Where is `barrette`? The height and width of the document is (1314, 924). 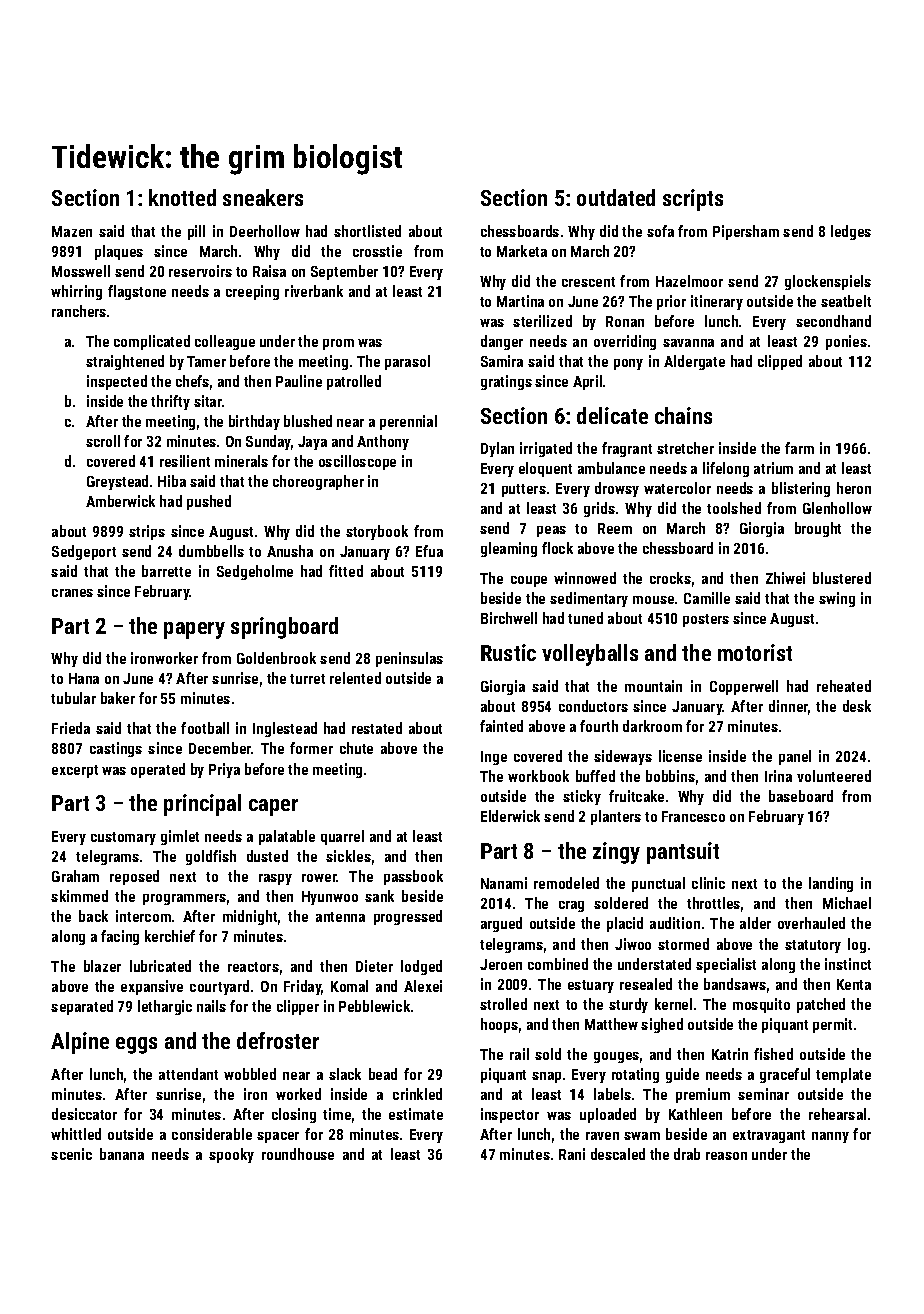 barrette is located at coordinates (166, 571).
